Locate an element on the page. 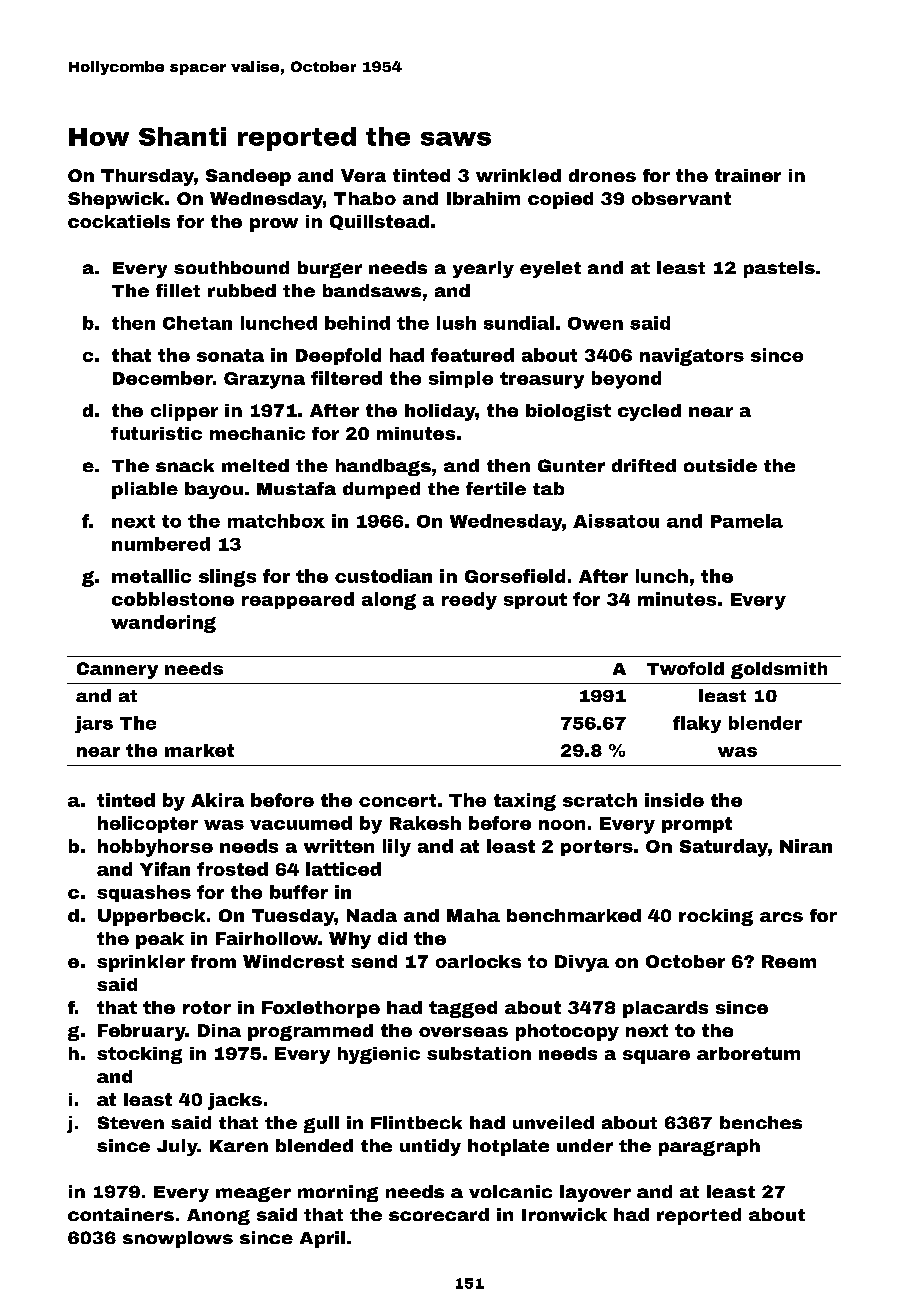 The width and height of the page is (908, 1316). from is located at coordinates (213, 961).
